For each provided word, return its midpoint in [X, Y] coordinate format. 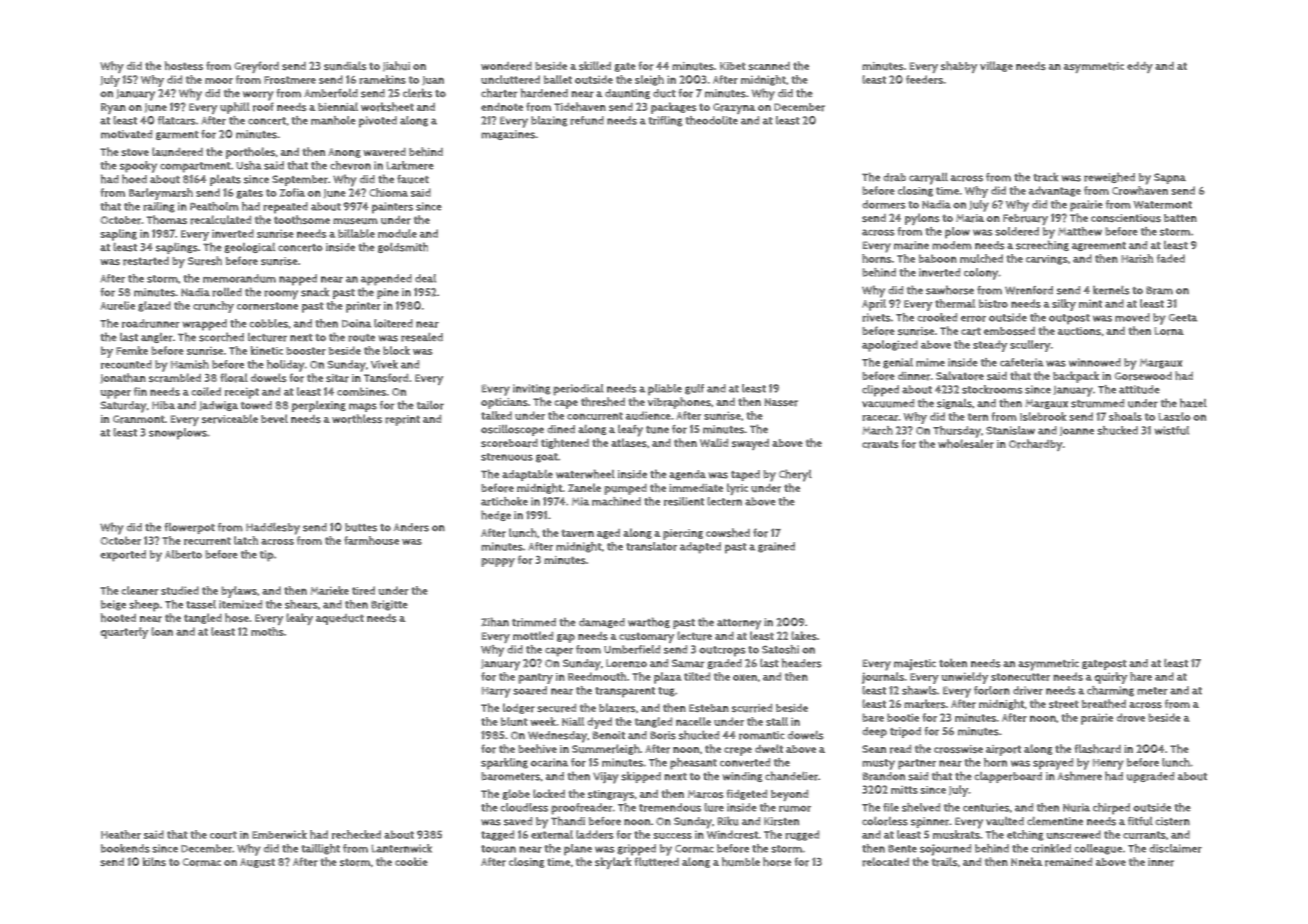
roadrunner [151, 323]
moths [267, 631]
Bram [1159, 290]
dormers [884, 204]
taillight [320, 849]
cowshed [728, 532]
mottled [533, 635]
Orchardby [1036, 445]
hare [1141, 676]
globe [516, 794]
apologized [890, 346]
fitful [1140, 821]
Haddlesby [273, 529]
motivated [126, 134]
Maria [970, 218]
